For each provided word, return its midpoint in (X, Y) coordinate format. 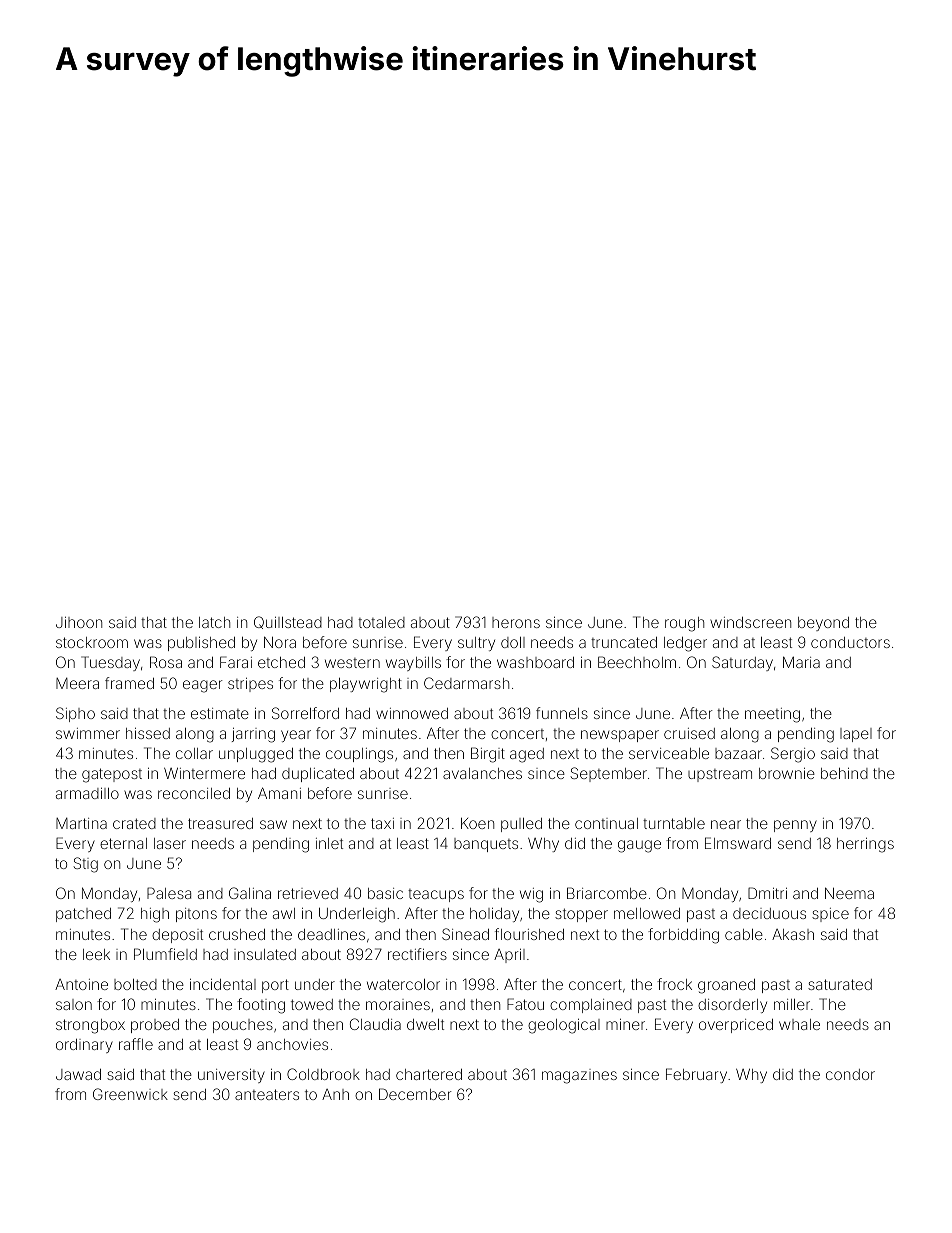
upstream (720, 775)
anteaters (267, 1094)
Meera (77, 683)
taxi (382, 823)
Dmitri (767, 893)
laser (170, 843)
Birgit (488, 755)
